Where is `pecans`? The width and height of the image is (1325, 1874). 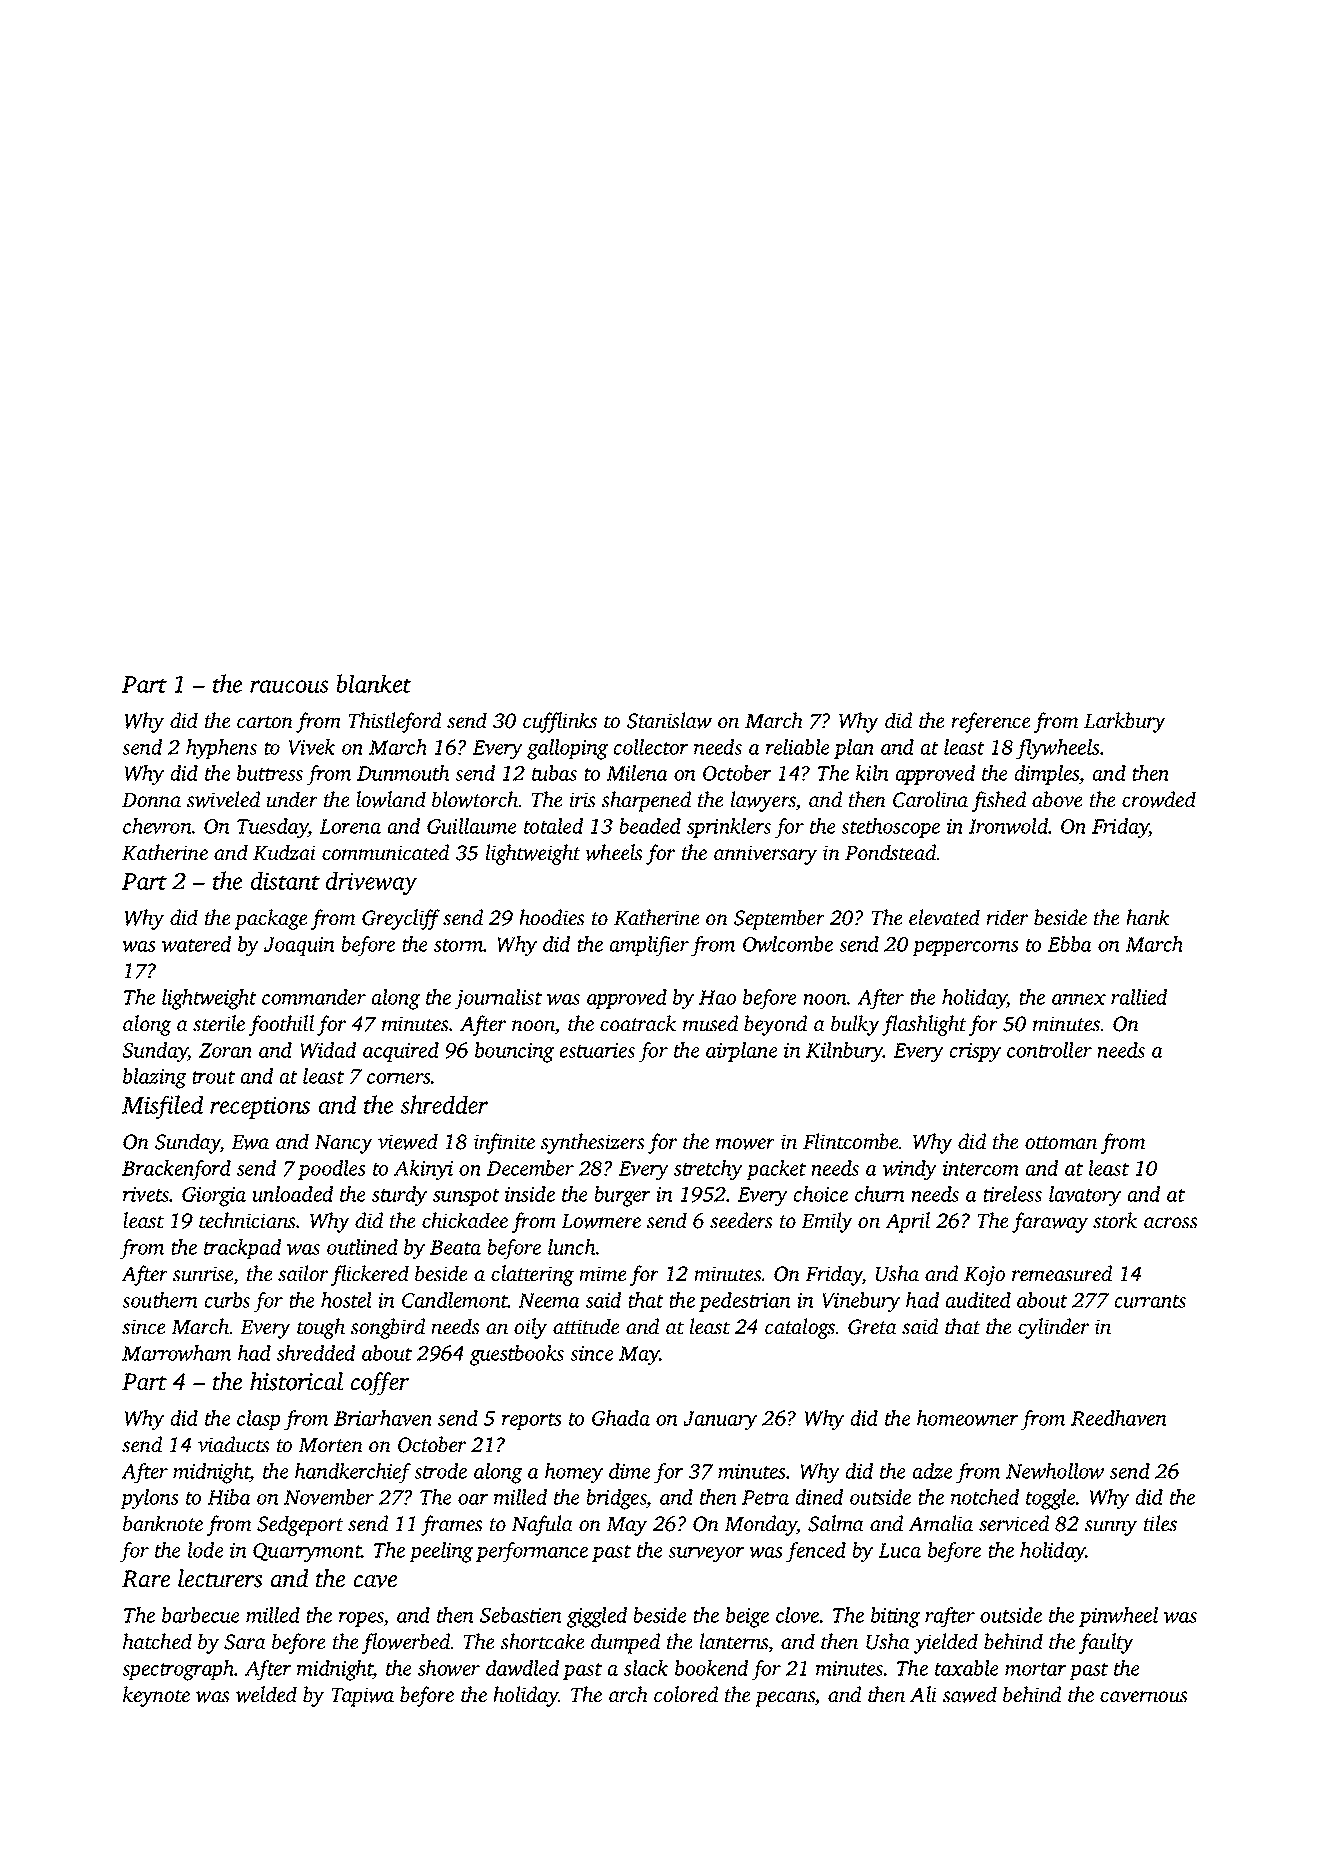
pecans is located at coordinates (785, 1699).
